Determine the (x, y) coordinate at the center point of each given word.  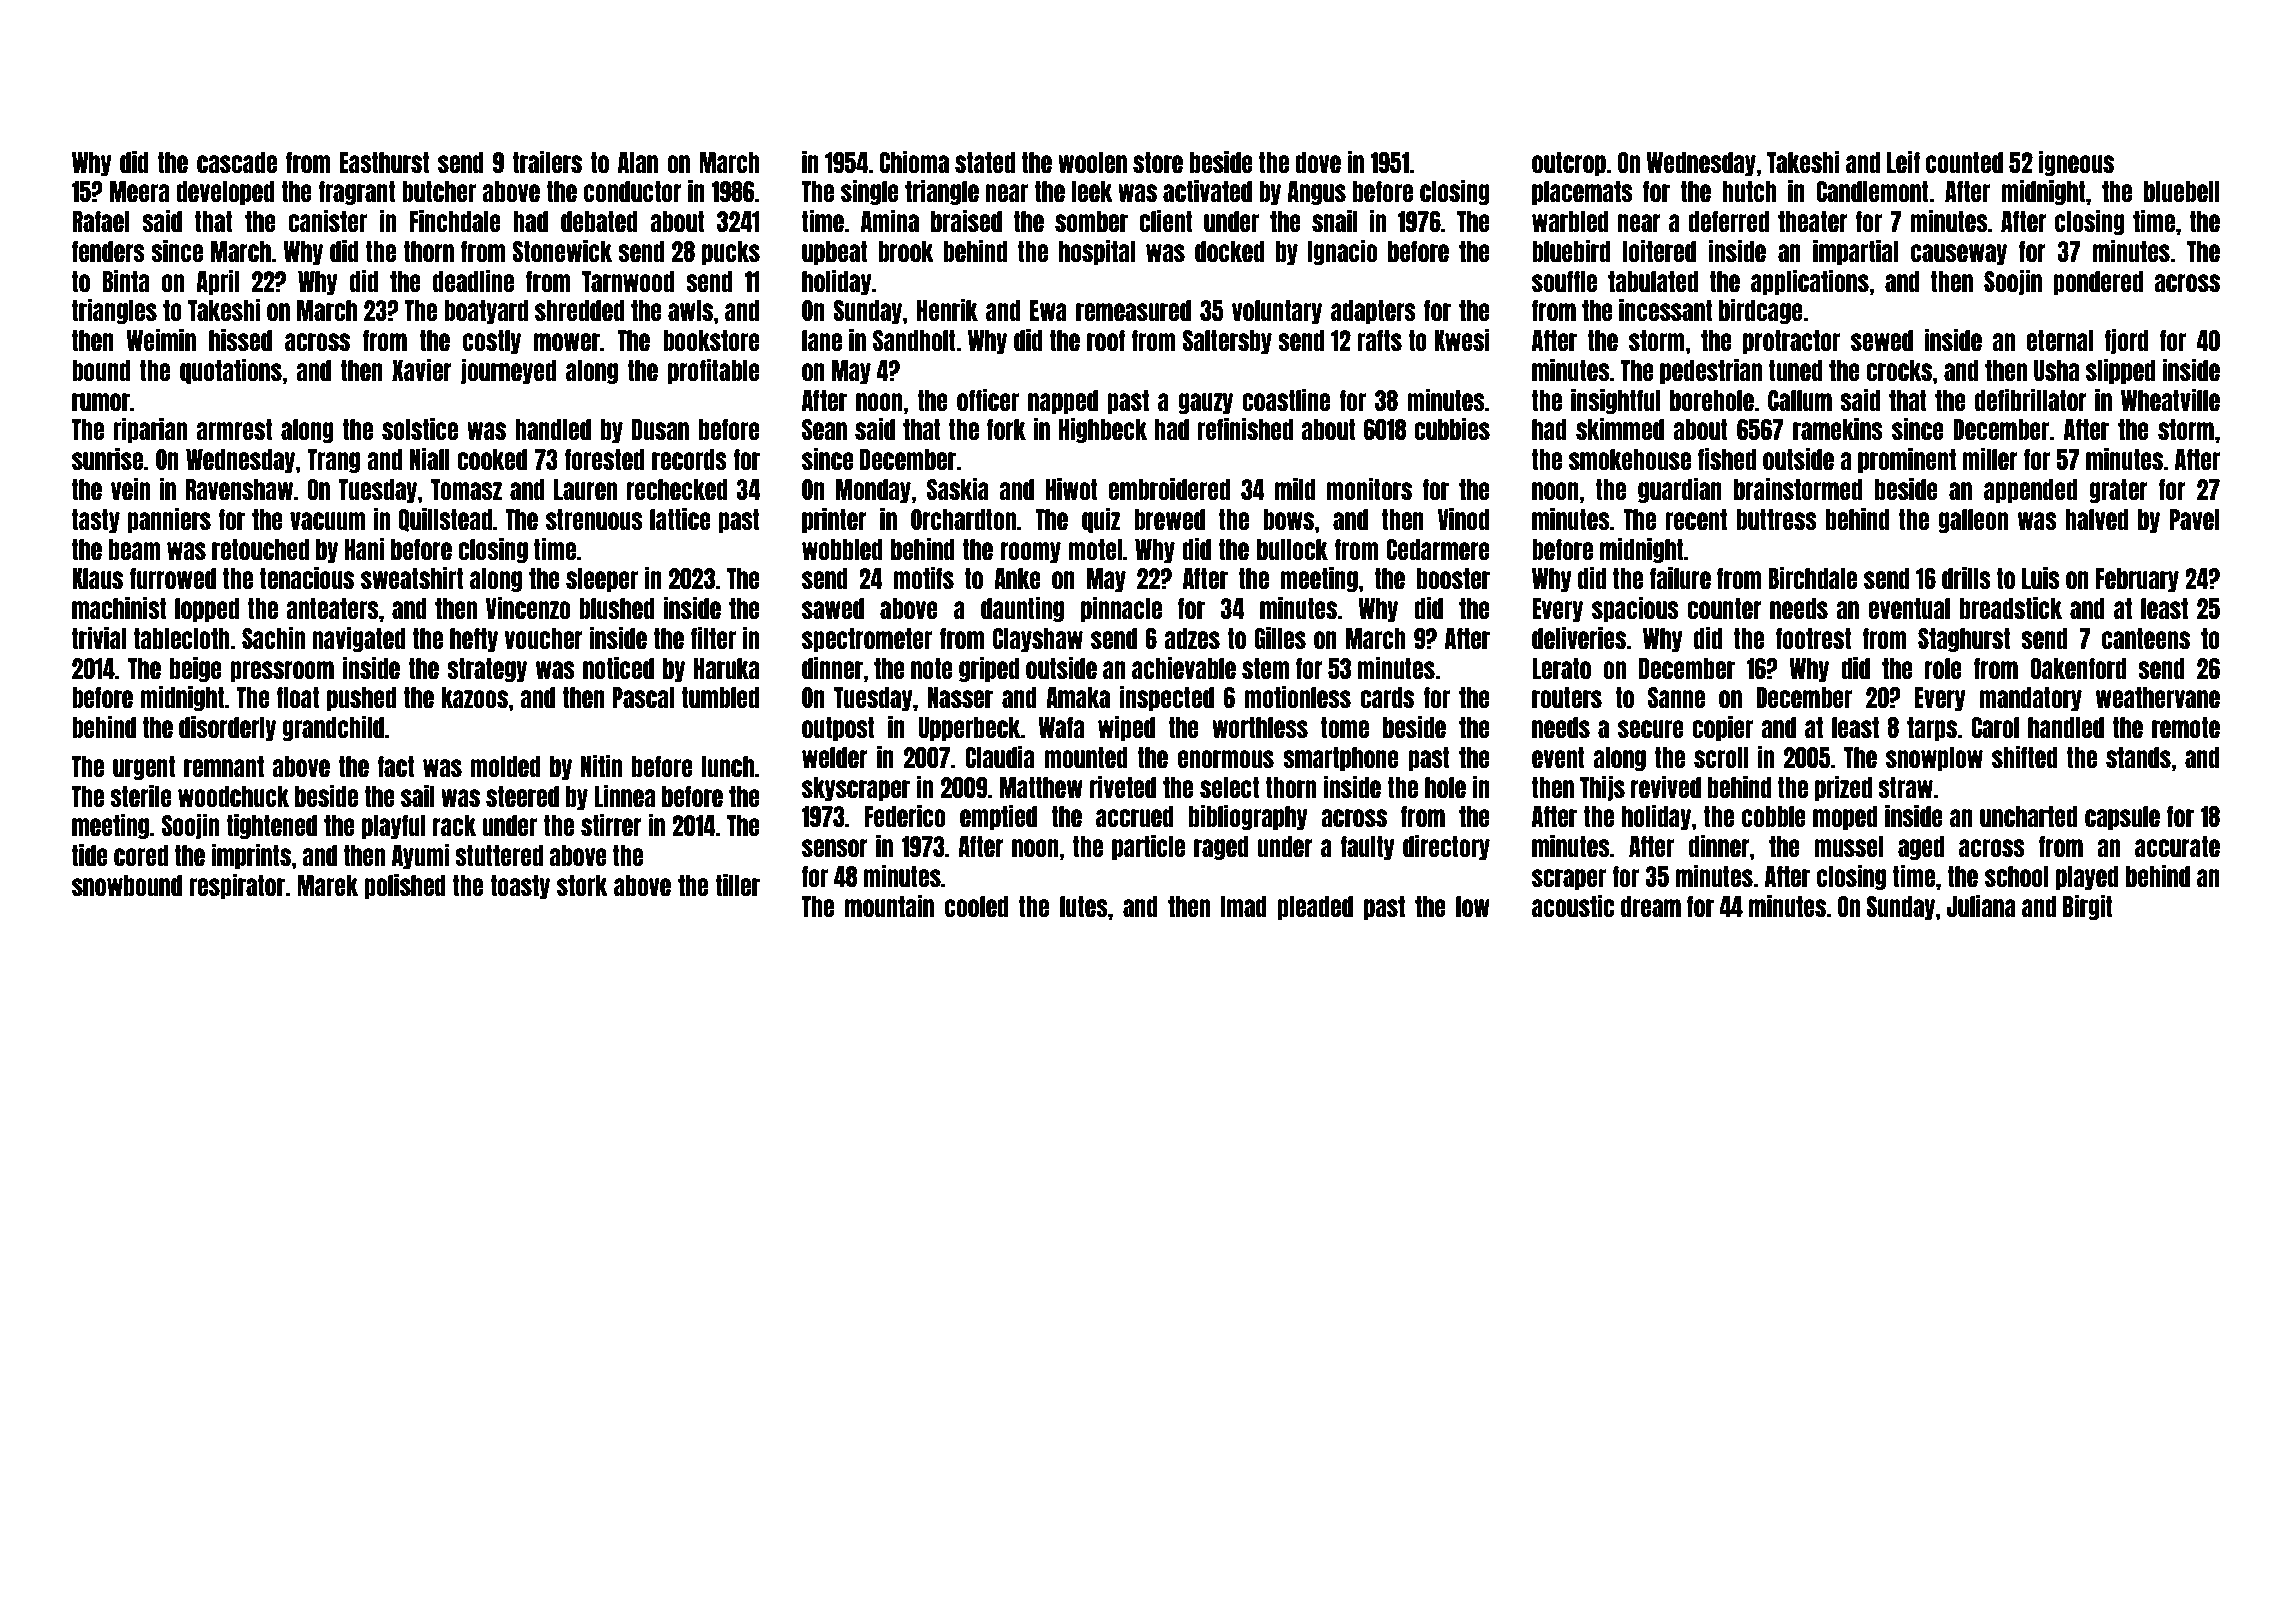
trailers (547, 161)
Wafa (1061, 727)
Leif (1903, 161)
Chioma (914, 161)
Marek (327, 885)
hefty (474, 640)
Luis (2041, 577)
